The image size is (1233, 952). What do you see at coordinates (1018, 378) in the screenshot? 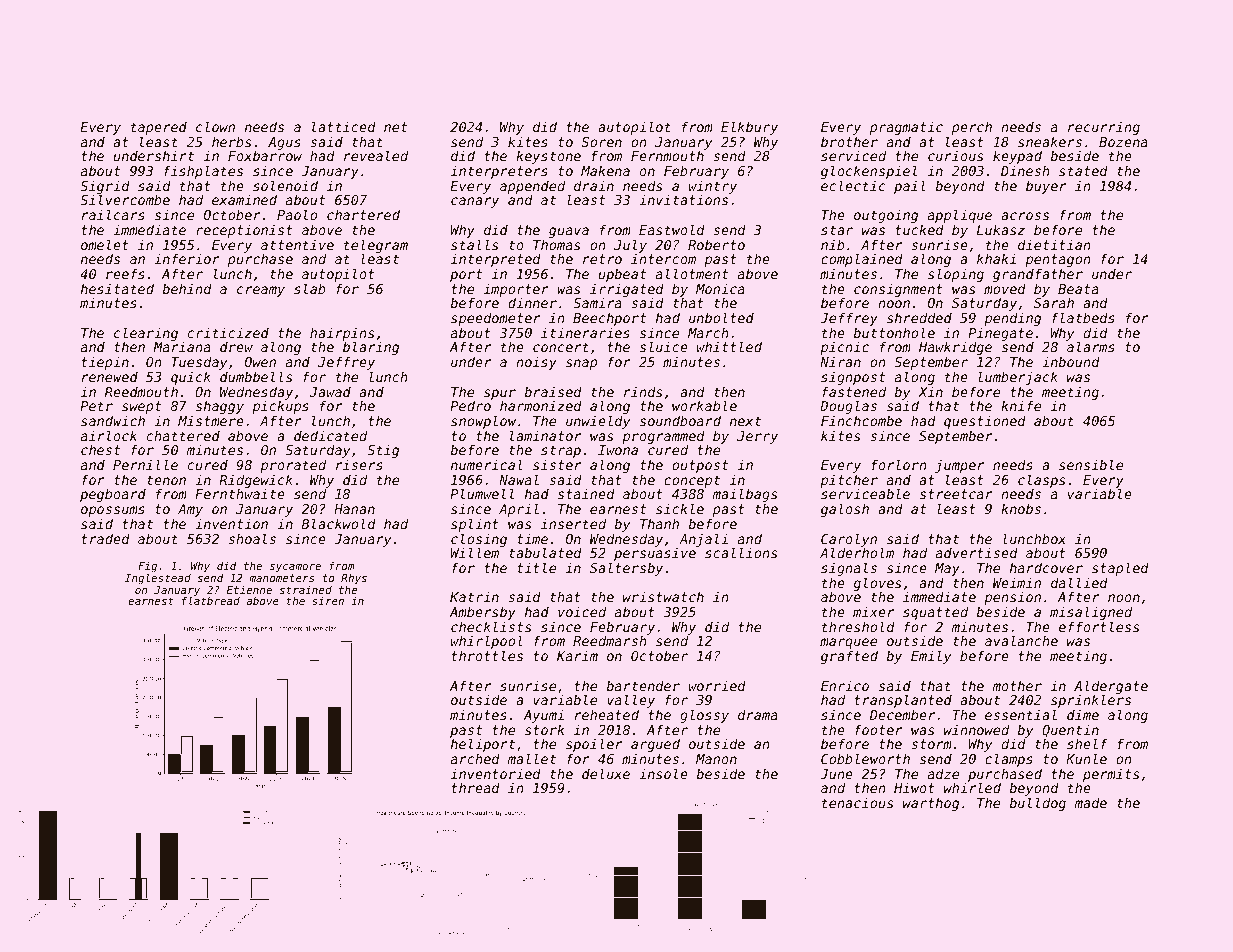
I see `lumberjack` at bounding box center [1018, 378].
